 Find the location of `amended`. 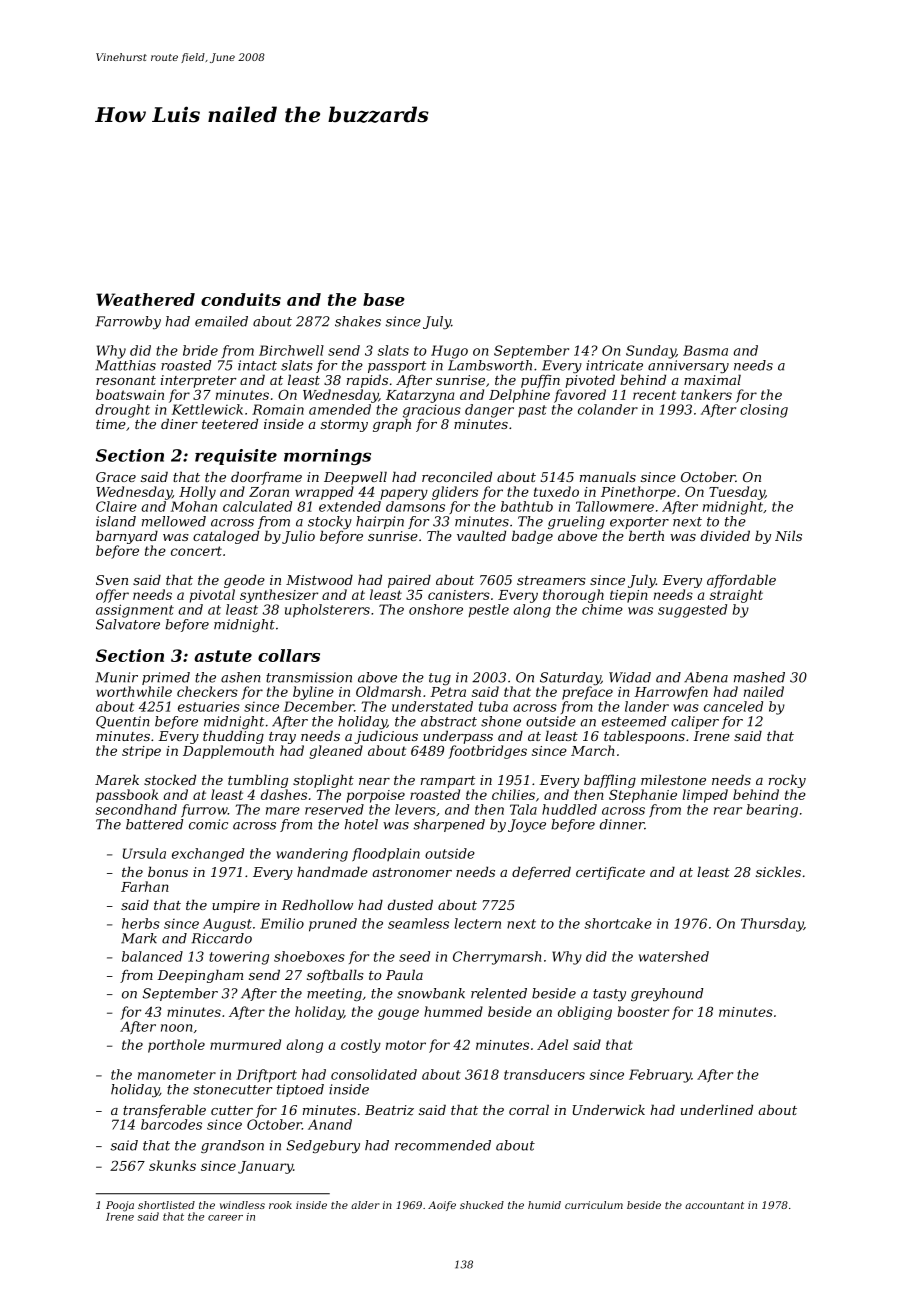

amended is located at coordinates (340, 409).
